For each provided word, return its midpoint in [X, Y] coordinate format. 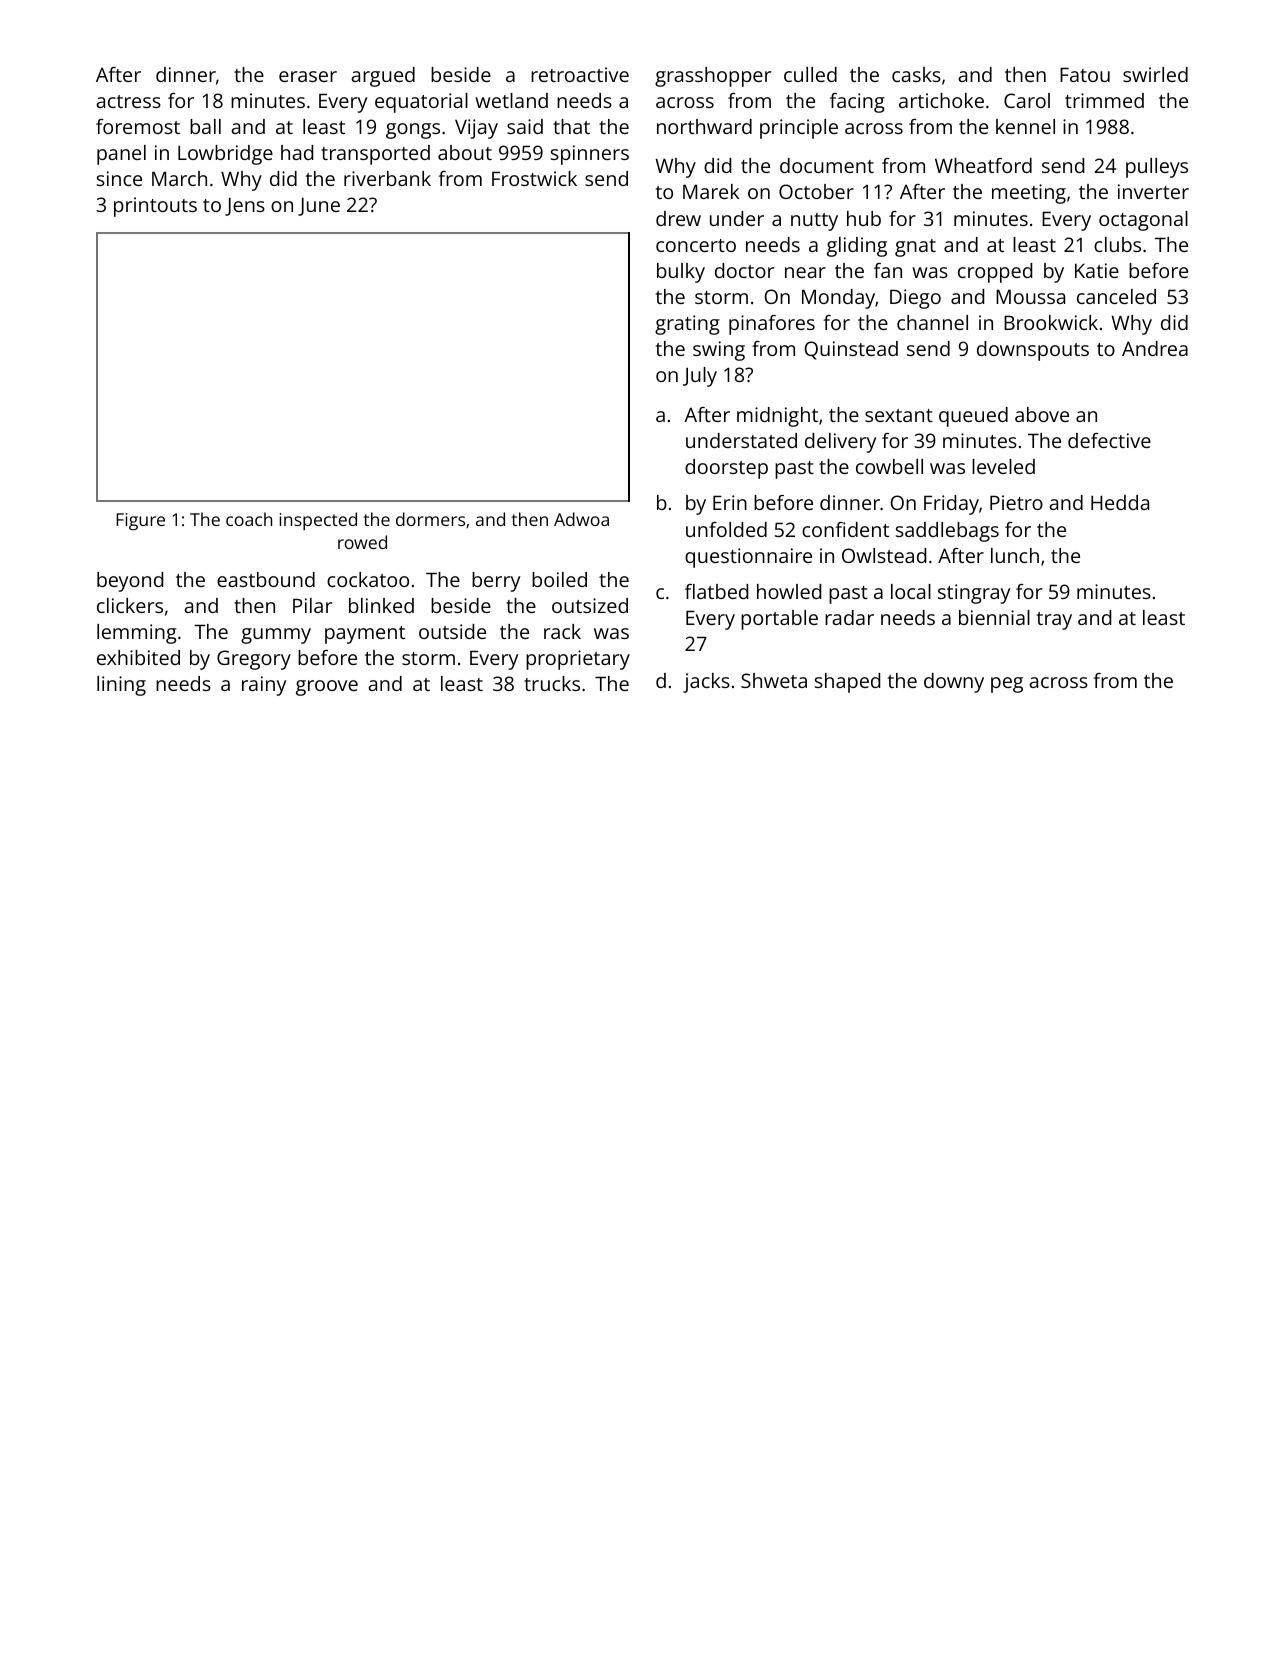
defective [1109, 440]
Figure [140, 521]
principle [799, 129]
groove [327, 688]
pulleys [1157, 168]
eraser [308, 76]
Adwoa [581, 519]
